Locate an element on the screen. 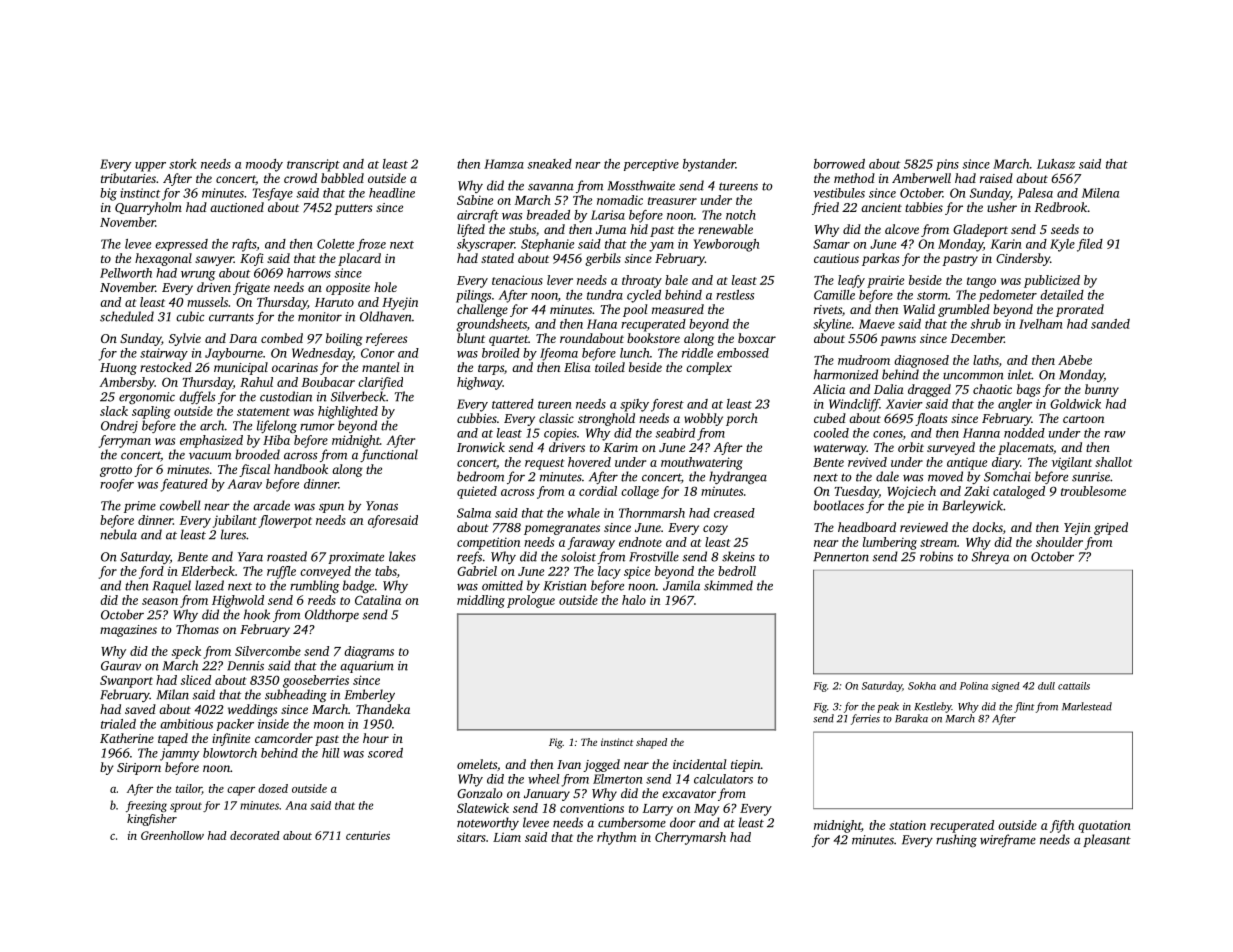 Image resolution: width=1233 pixels, height=952 pixels. tabs is located at coordinates (386, 571).
